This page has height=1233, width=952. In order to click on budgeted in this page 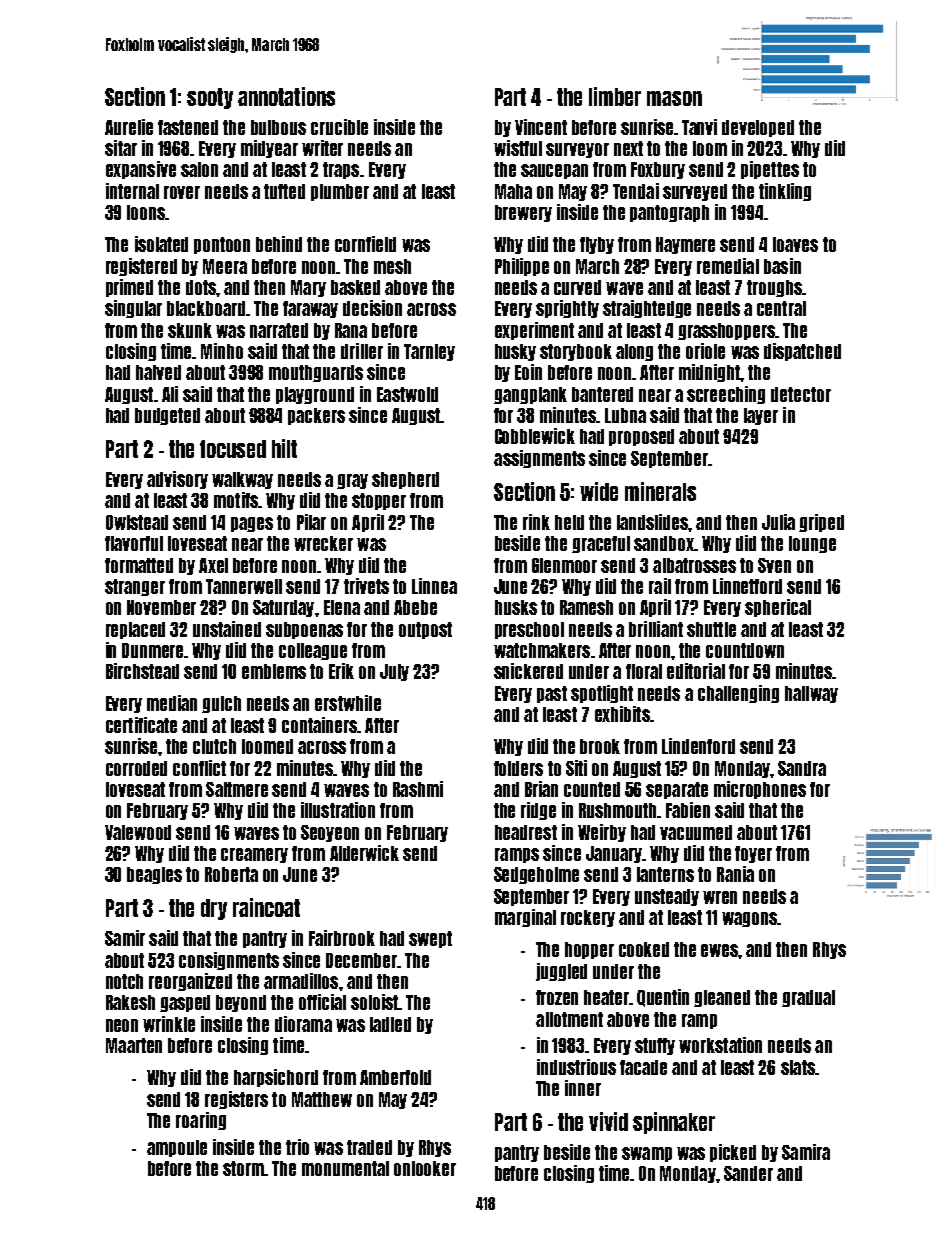, I will do `click(167, 416)`.
